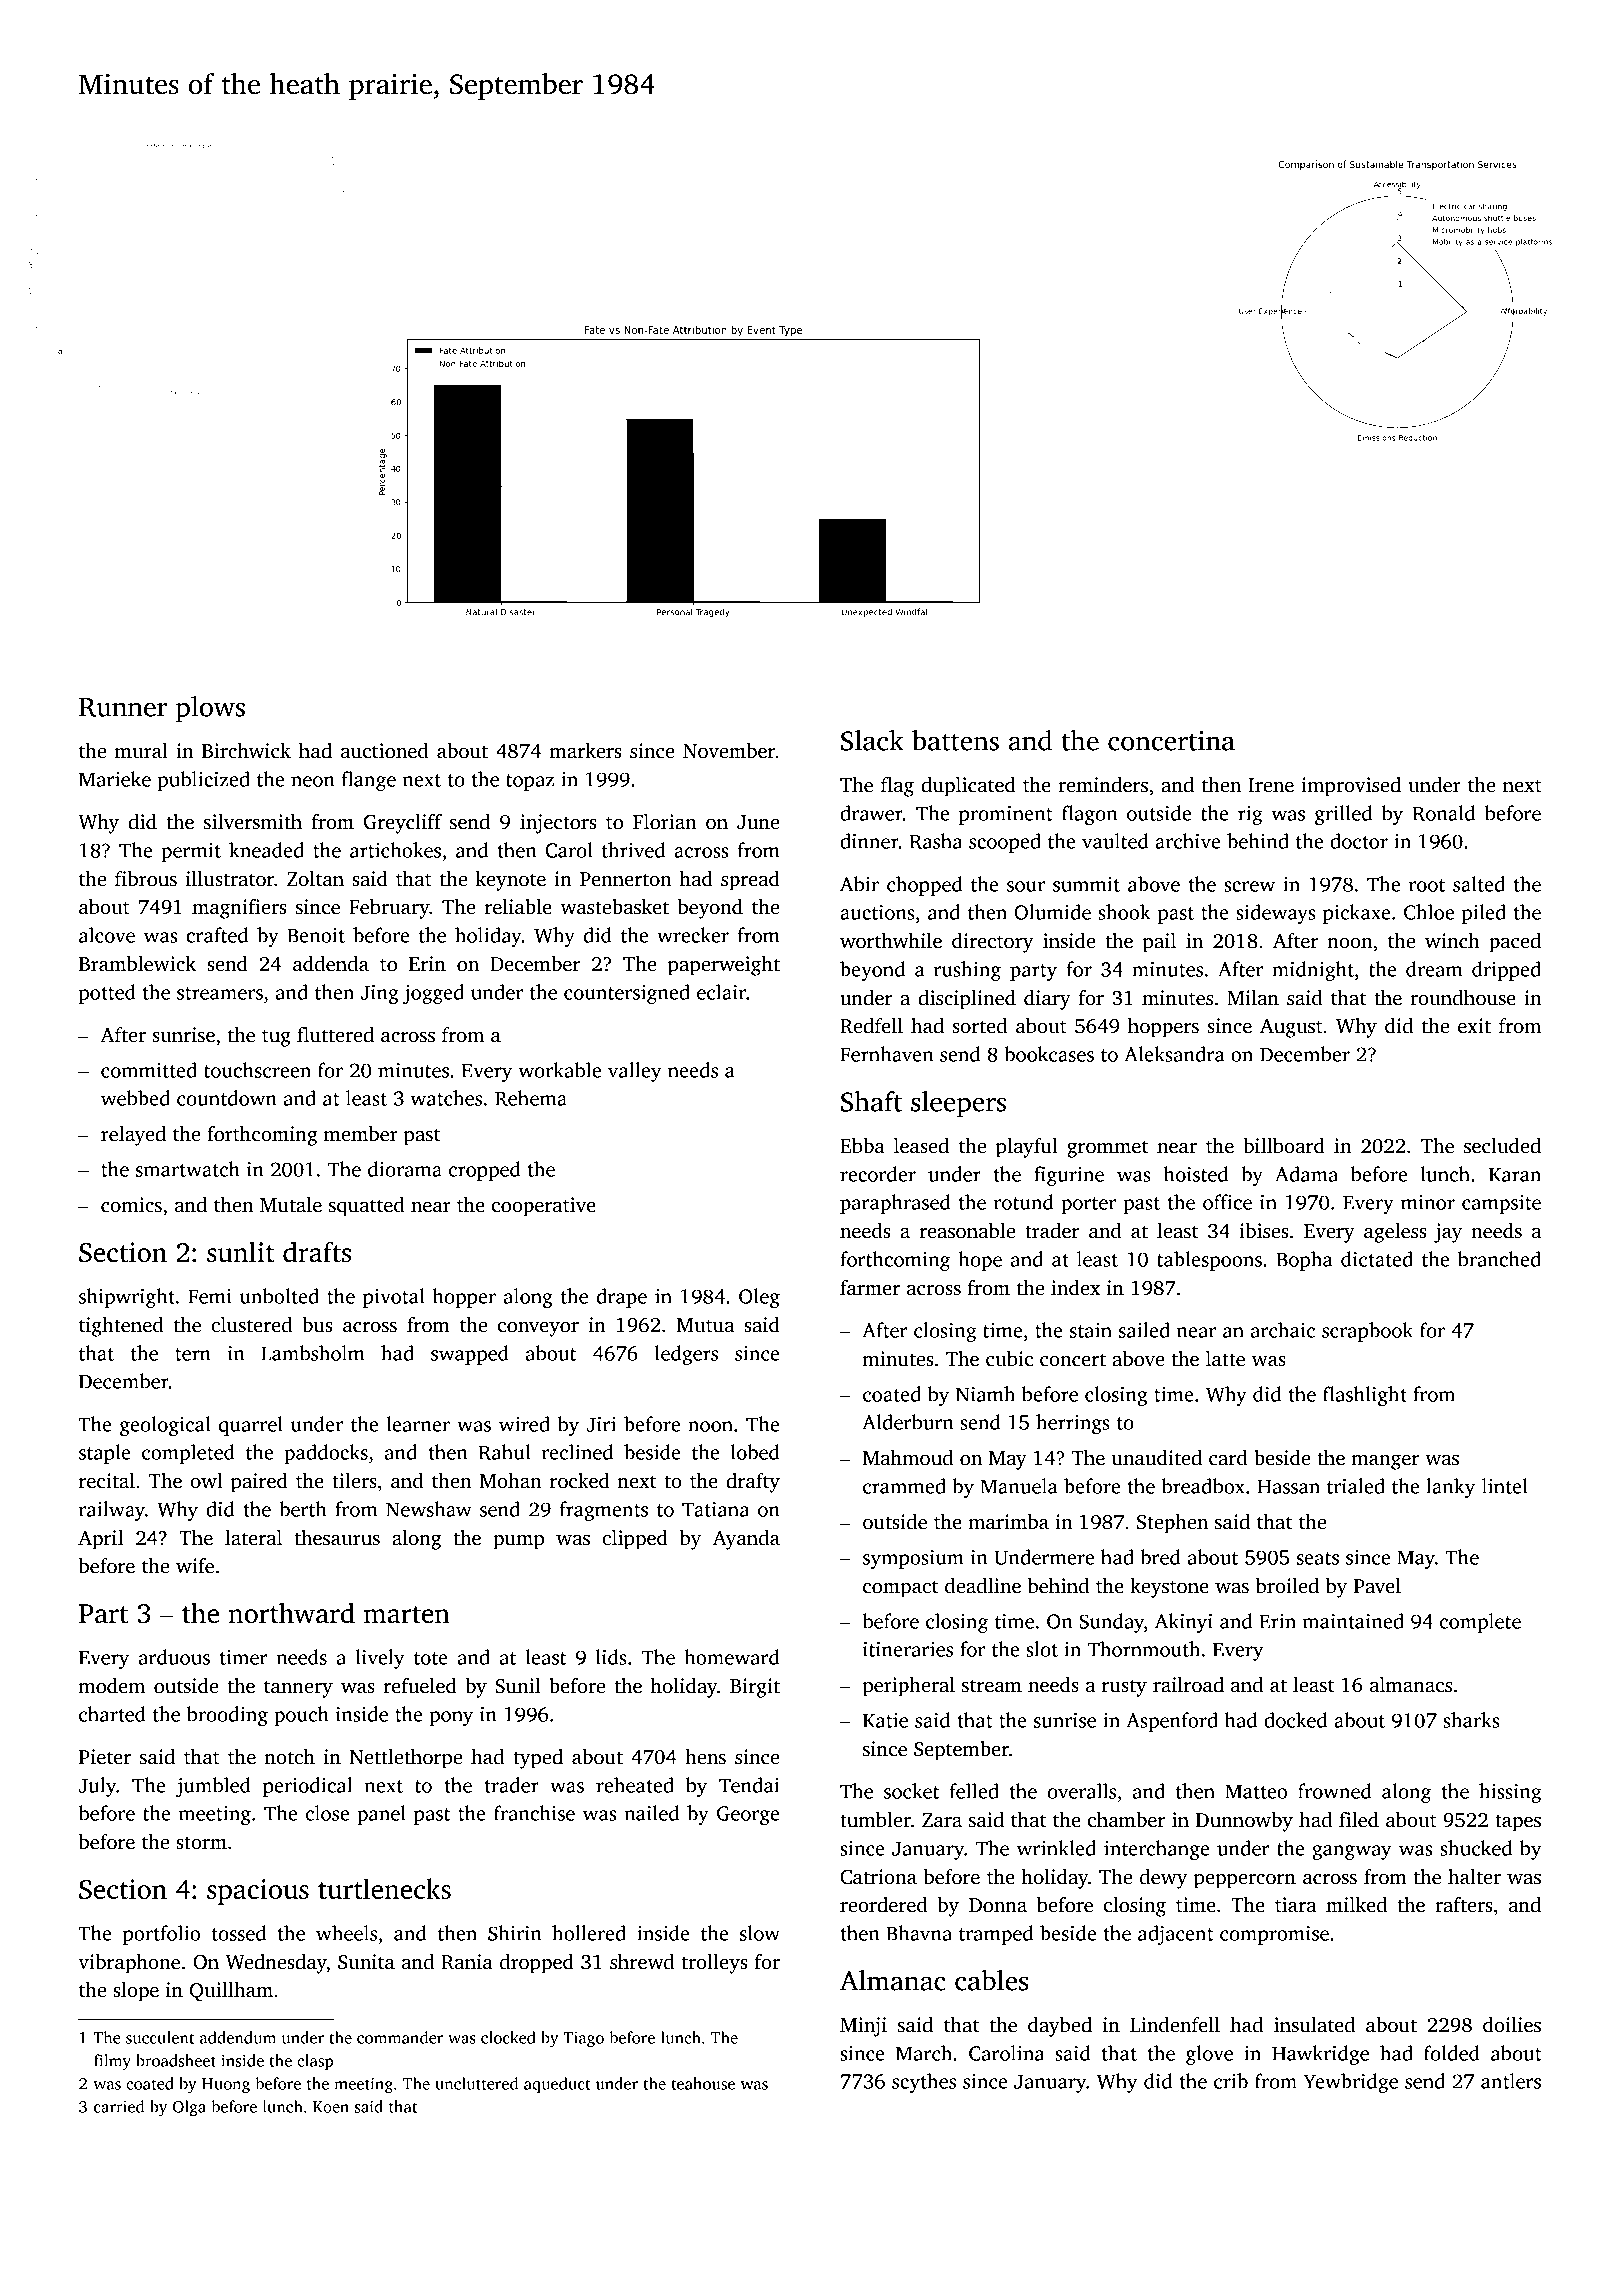 This image has width=1620, height=2292. I want to click on Marieke, so click(115, 779).
